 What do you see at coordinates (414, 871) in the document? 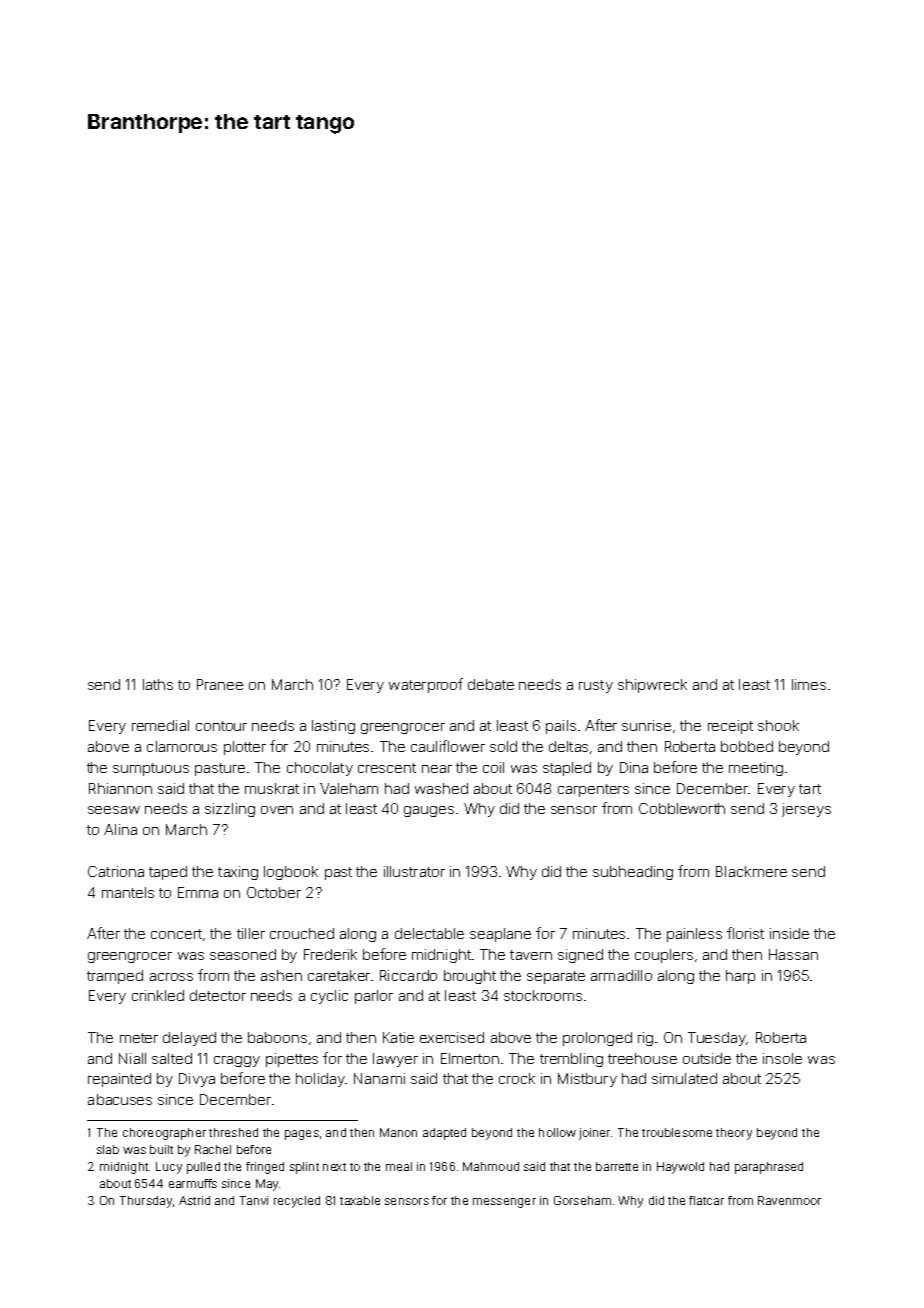
I see `illustrator` at bounding box center [414, 871].
